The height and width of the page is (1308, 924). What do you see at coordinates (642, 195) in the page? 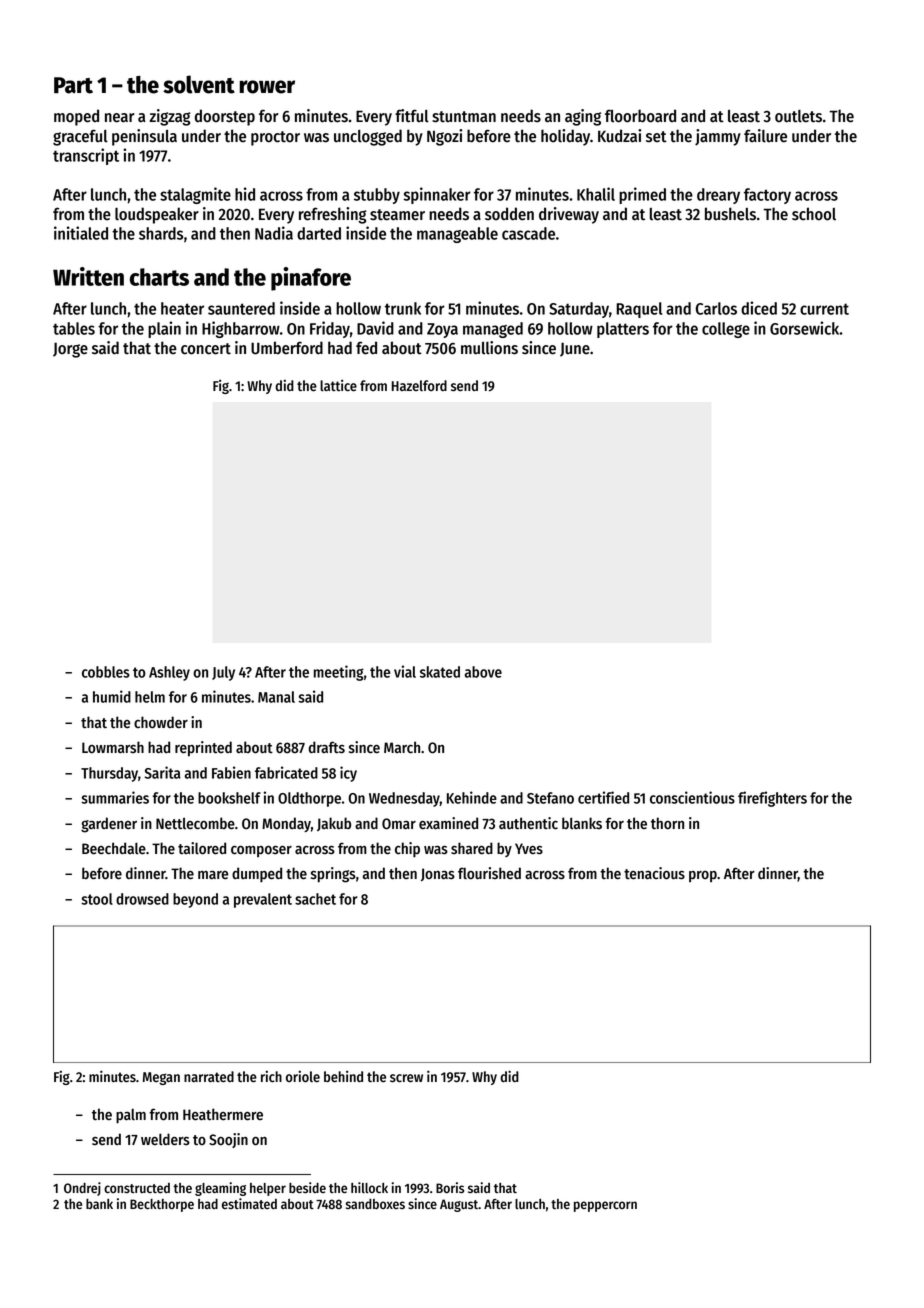
I see `primed` at bounding box center [642, 195].
